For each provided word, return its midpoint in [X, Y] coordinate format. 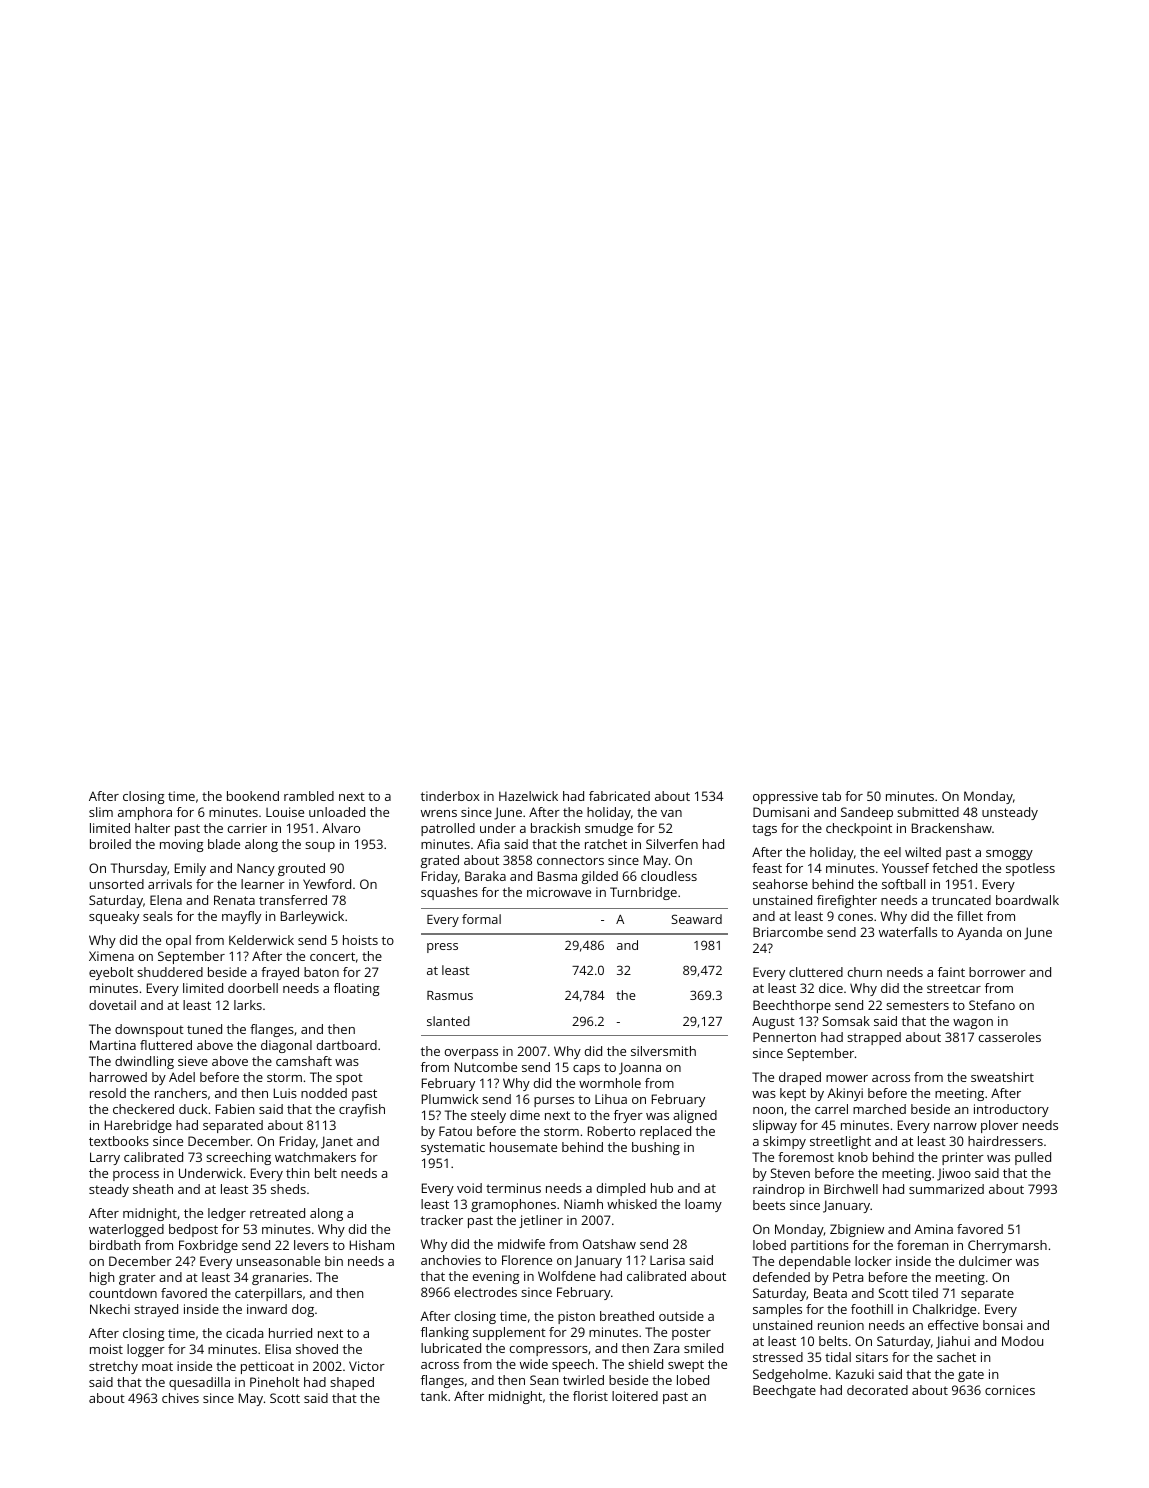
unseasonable [278, 1261]
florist [590, 1396]
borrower [997, 972]
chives [180, 1398]
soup [320, 847]
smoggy [1009, 855]
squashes [449, 893]
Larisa [667, 1260]
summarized [946, 1189]
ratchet [606, 844]
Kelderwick [261, 940]
